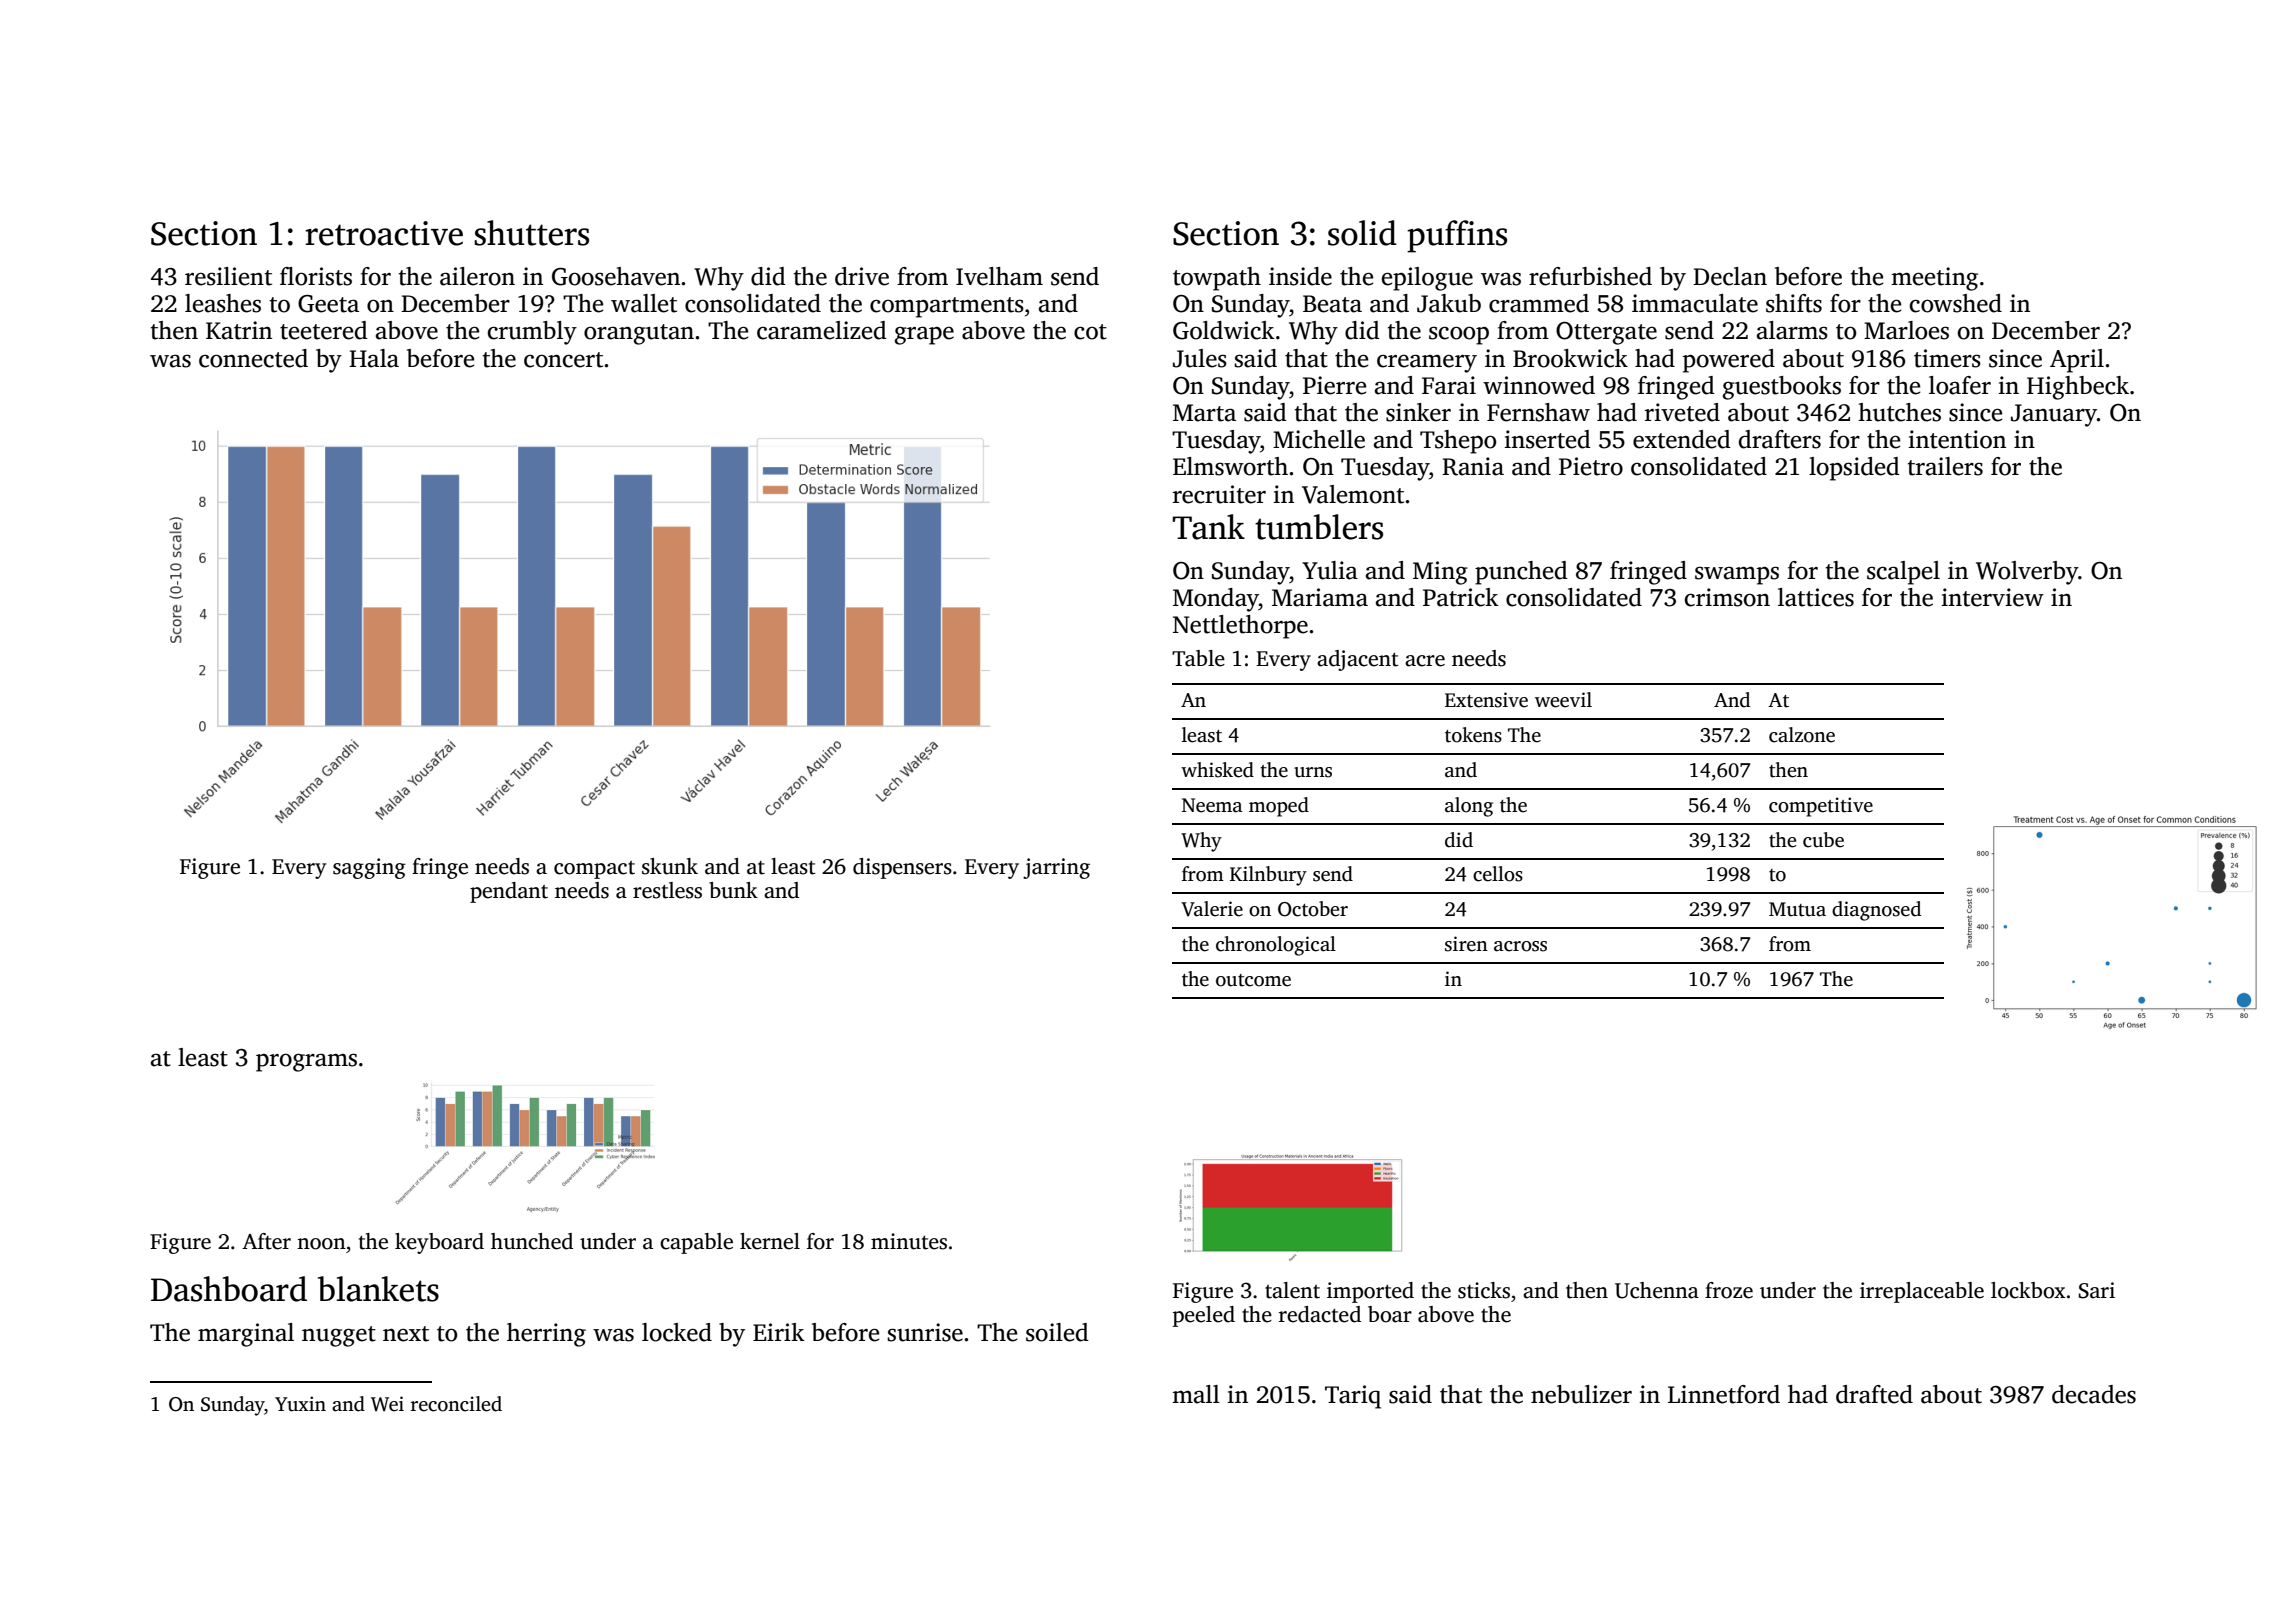 The width and height of the screenshot is (2292, 1620). Describe the element at coordinates (1219, 494) in the screenshot. I see `recruiter` at that location.
